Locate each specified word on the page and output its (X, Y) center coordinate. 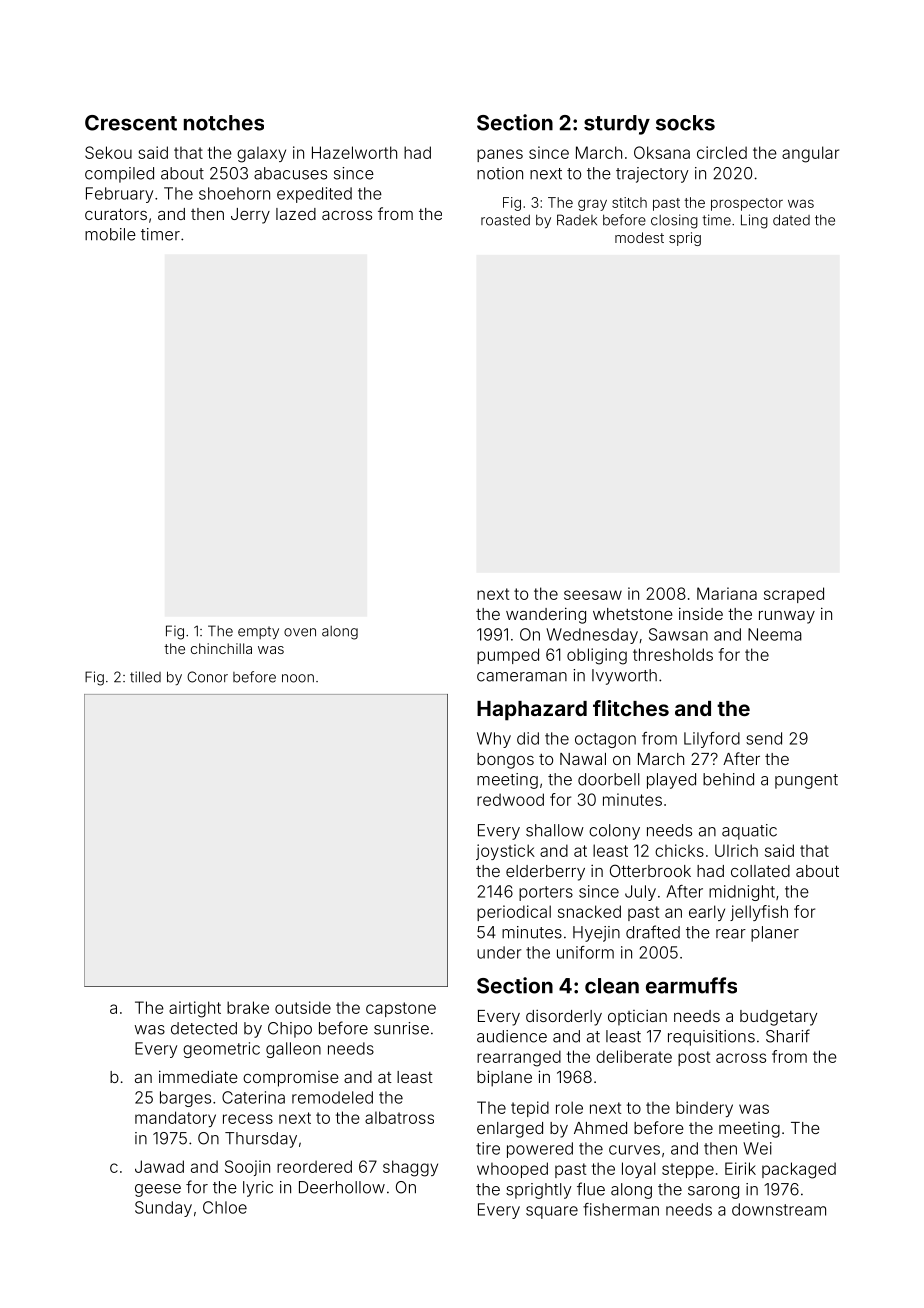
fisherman (621, 1209)
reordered (314, 1166)
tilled (145, 677)
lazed (296, 214)
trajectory (652, 175)
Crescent (131, 123)
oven (300, 632)
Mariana (727, 593)
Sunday (163, 1209)
